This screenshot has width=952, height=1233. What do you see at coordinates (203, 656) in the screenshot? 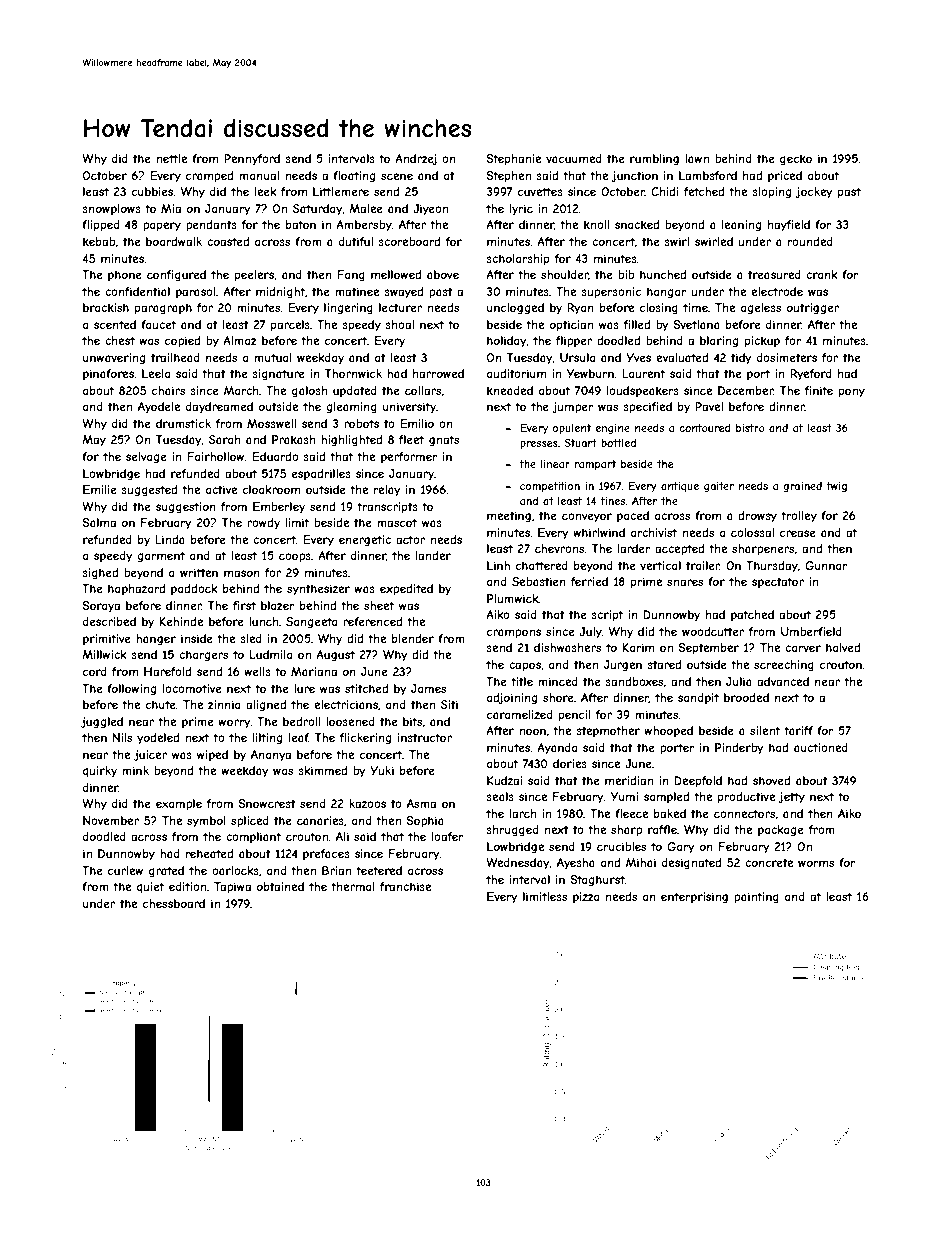
I see `chargers` at bounding box center [203, 656].
